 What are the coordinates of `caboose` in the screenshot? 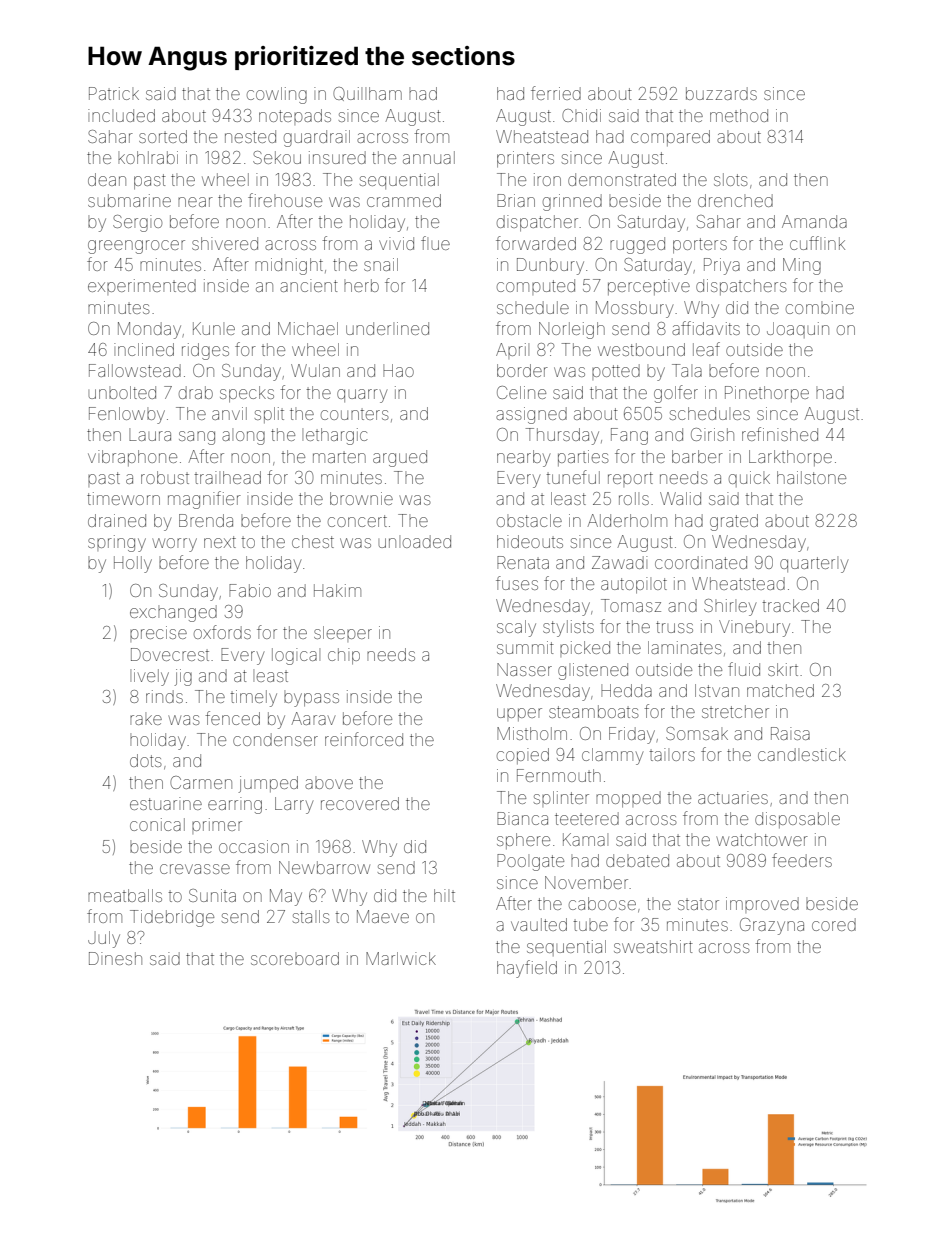 It's located at (602, 903).
